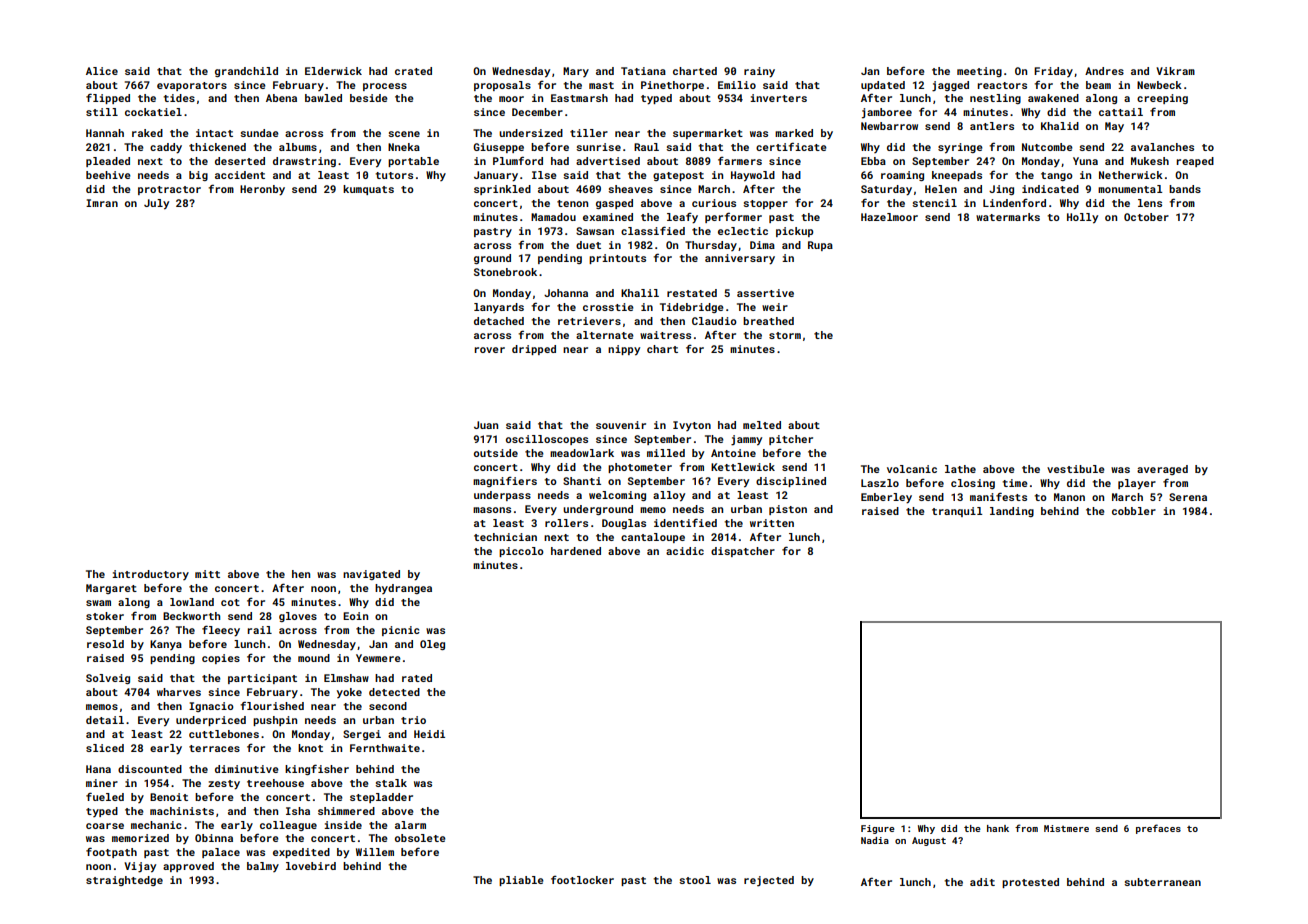 The height and width of the screenshot is (924, 1308). What do you see at coordinates (489, 350) in the screenshot?
I see `rover` at bounding box center [489, 350].
